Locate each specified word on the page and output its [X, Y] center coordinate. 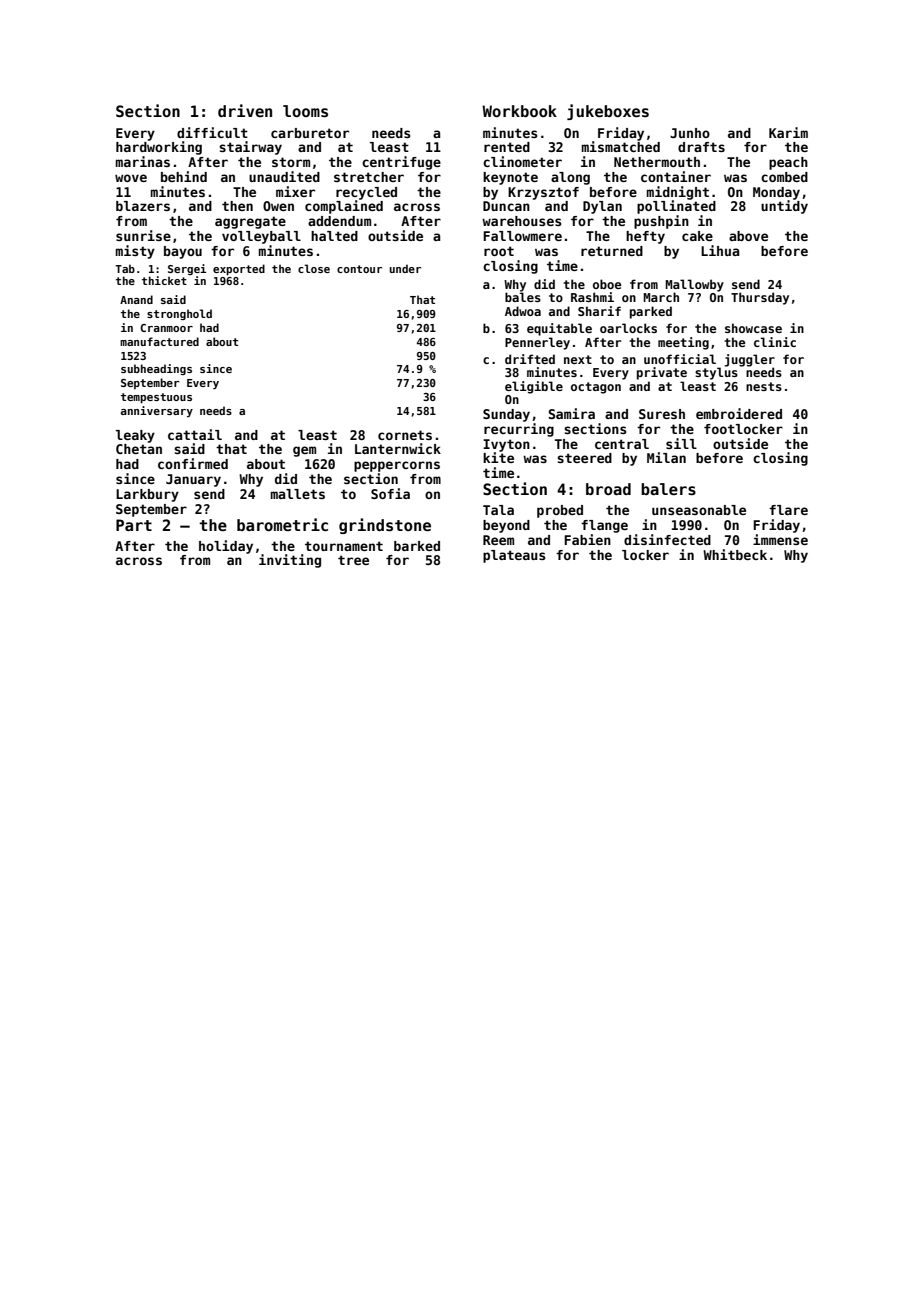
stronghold [179, 314]
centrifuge [401, 163]
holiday [226, 547]
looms [305, 111]
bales [523, 297]
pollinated [676, 207]
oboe [607, 284]
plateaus [514, 556]
